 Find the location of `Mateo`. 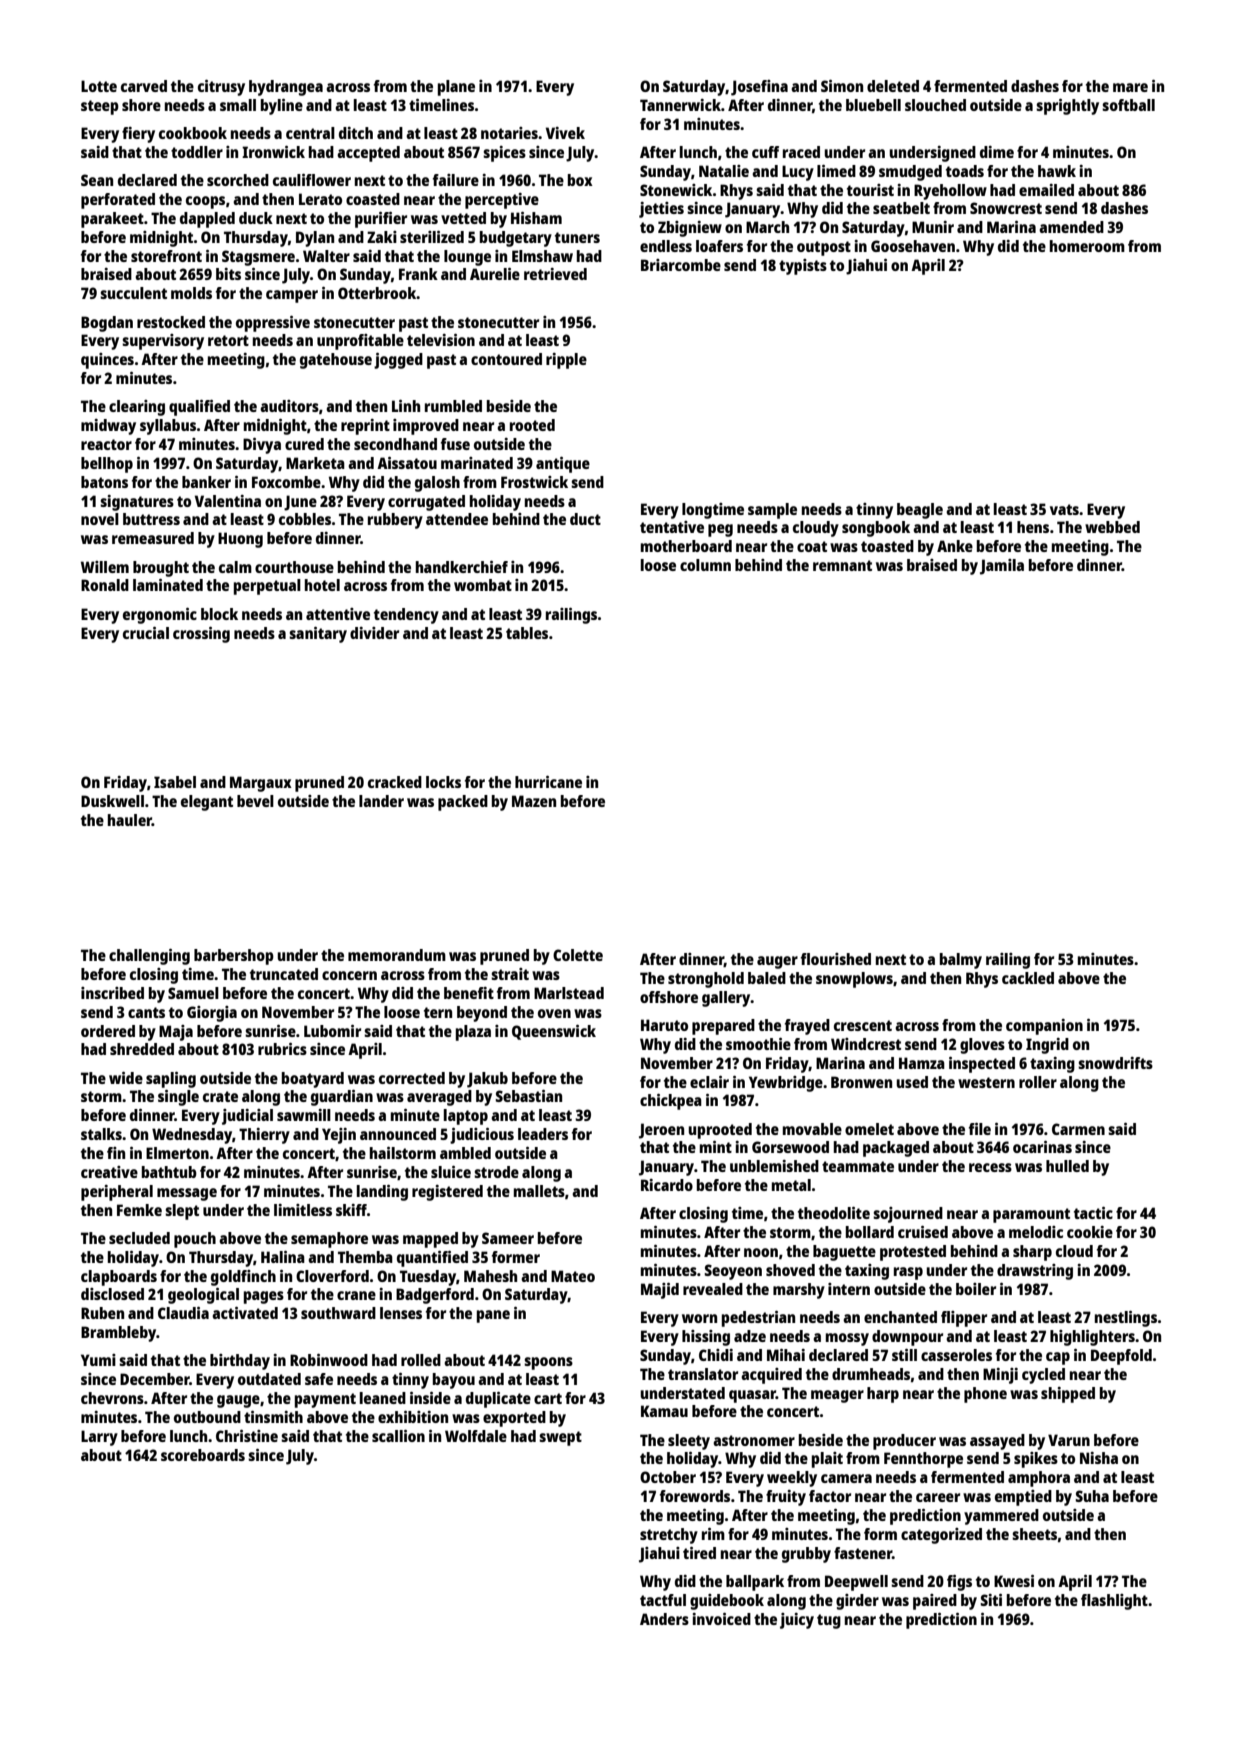

Mateo is located at coordinates (573, 1276).
